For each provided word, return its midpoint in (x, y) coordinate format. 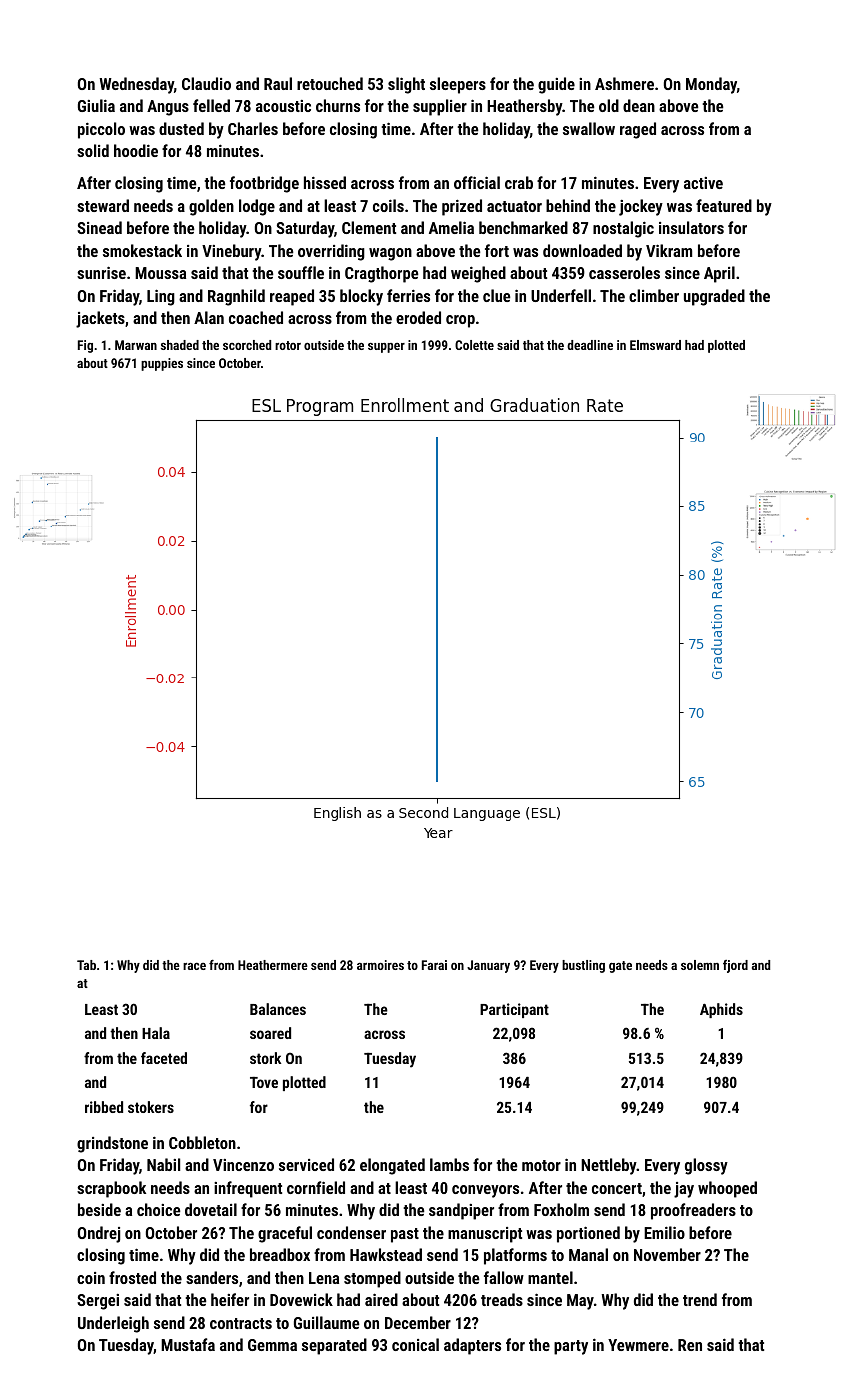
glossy (706, 1166)
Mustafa (188, 1344)
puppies (162, 364)
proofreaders (693, 1211)
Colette (474, 345)
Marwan (136, 345)
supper (386, 347)
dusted (181, 128)
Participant (514, 1010)
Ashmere (624, 83)
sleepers (458, 85)
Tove (264, 1082)
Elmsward (655, 345)
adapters (472, 1346)
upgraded (714, 297)
